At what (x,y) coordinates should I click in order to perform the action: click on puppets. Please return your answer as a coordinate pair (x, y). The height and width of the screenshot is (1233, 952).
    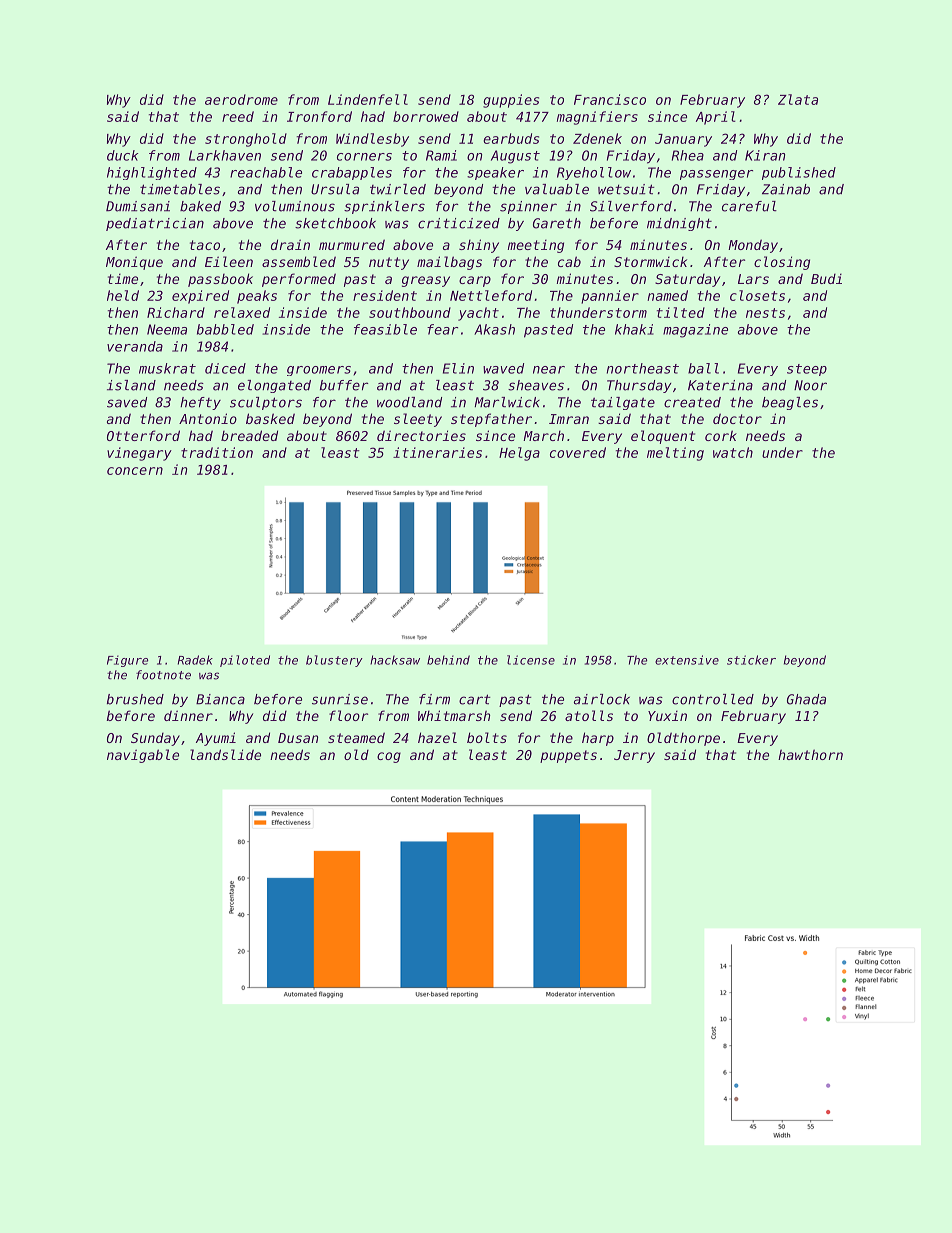
    Looking at the image, I should click on (568, 756).
